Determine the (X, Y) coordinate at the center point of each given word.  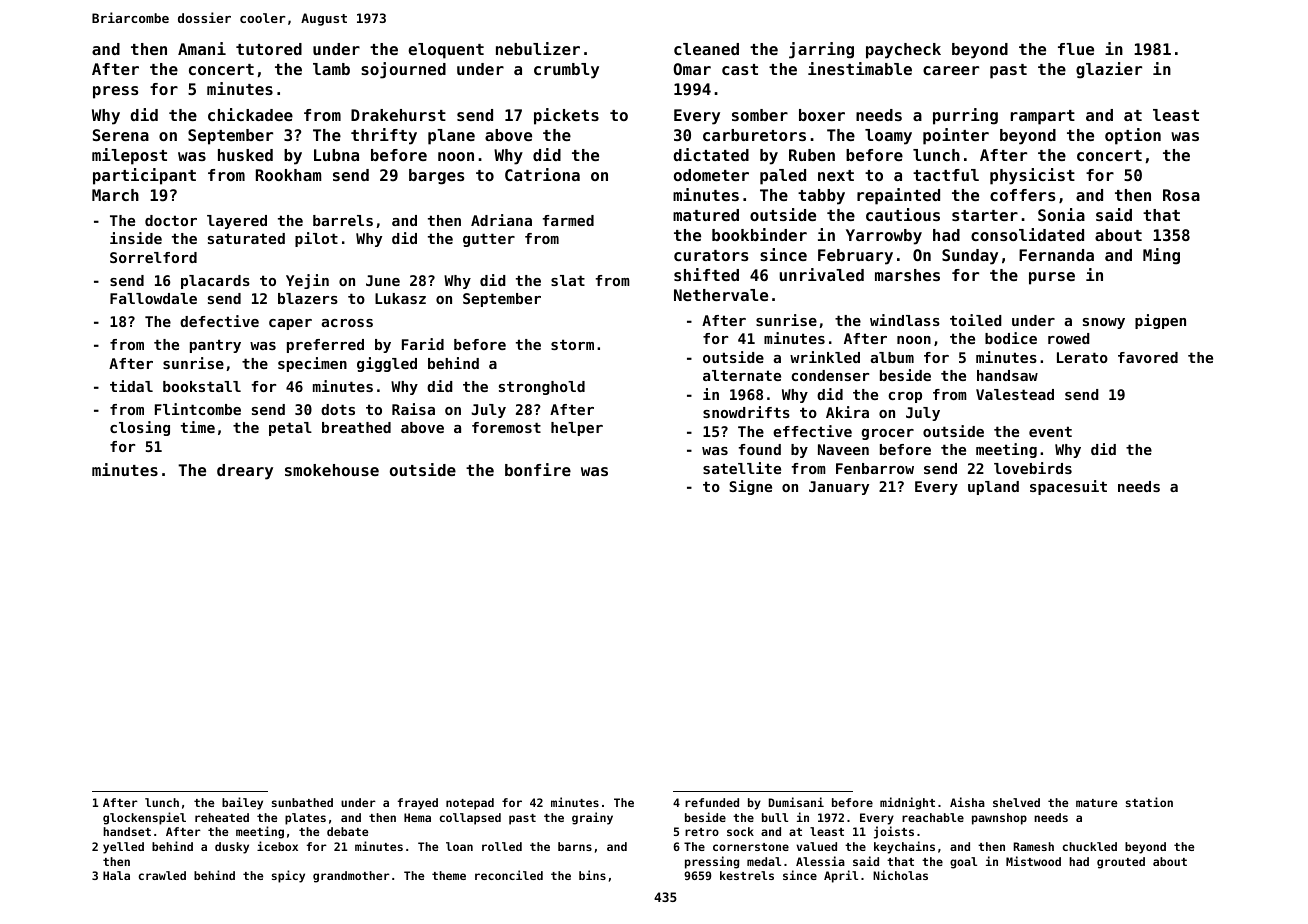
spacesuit (1068, 487)
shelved (1016, 802)
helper (577, 429)
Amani (202, 48)
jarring (821, 50)
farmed (568, 220)
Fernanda (1056, 255)
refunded (712, 802)
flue (1076, 49)
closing (140, 428)
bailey (242, 803)
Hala (116, 875)
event (1050, 431)
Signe (750, 487)
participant (144, 176)
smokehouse (332, 470)
